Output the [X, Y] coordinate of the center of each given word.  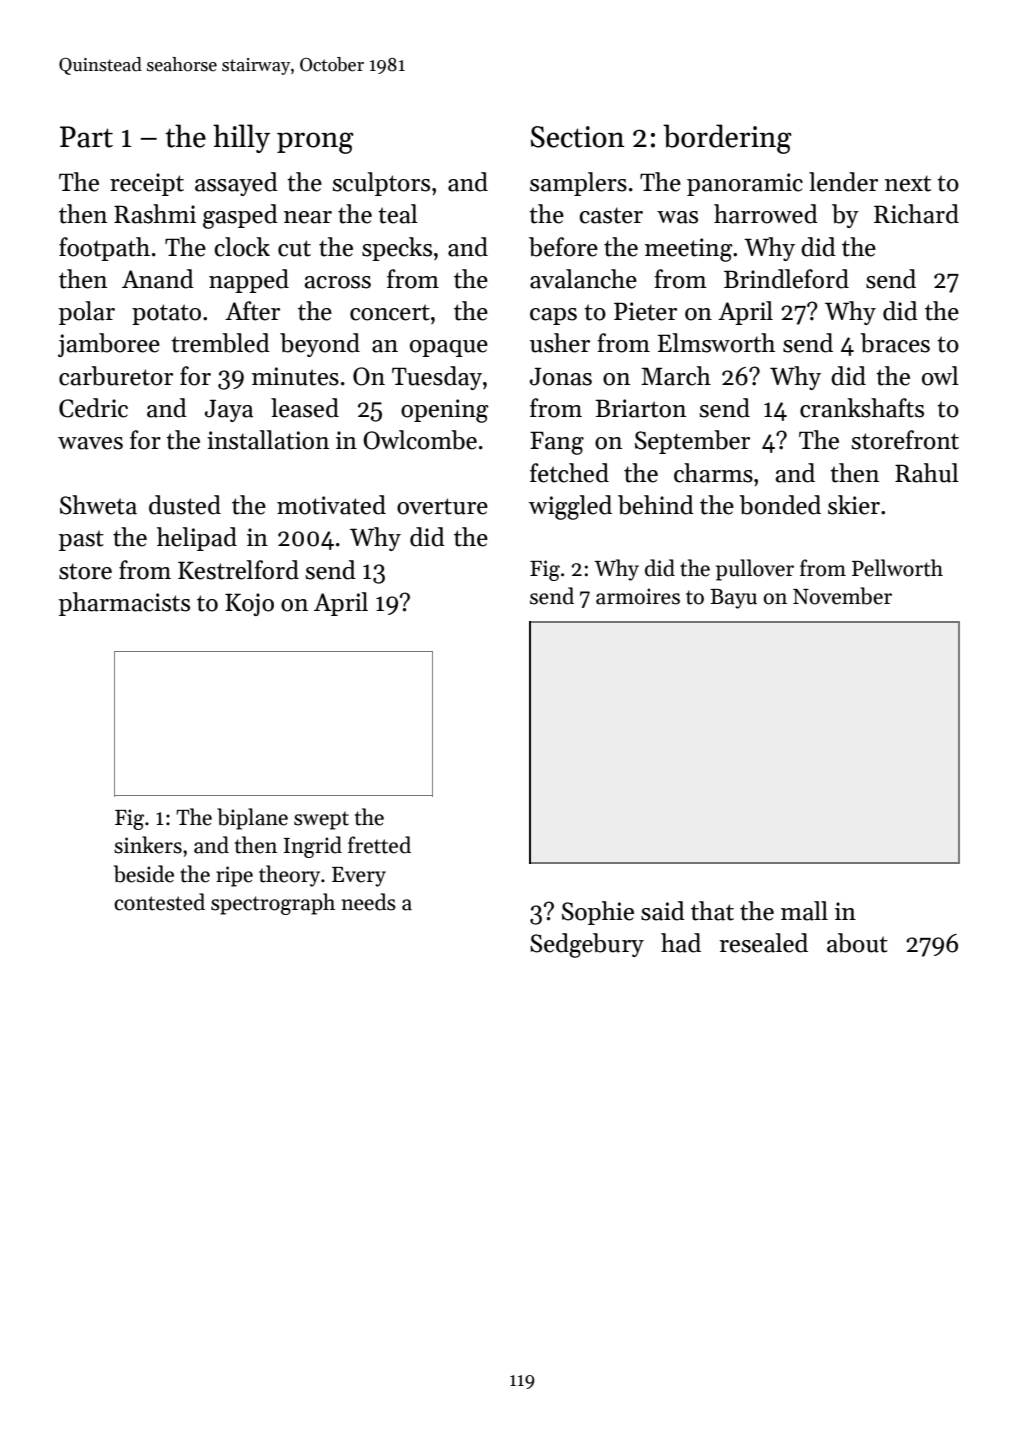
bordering [727, 139]
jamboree [109, 345]
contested [159, 902]
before [563, 247]
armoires [638, 596]
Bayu [733, 599]
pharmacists [124, 604]
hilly [241, 138]
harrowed [766, 214]
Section [578, 137]
